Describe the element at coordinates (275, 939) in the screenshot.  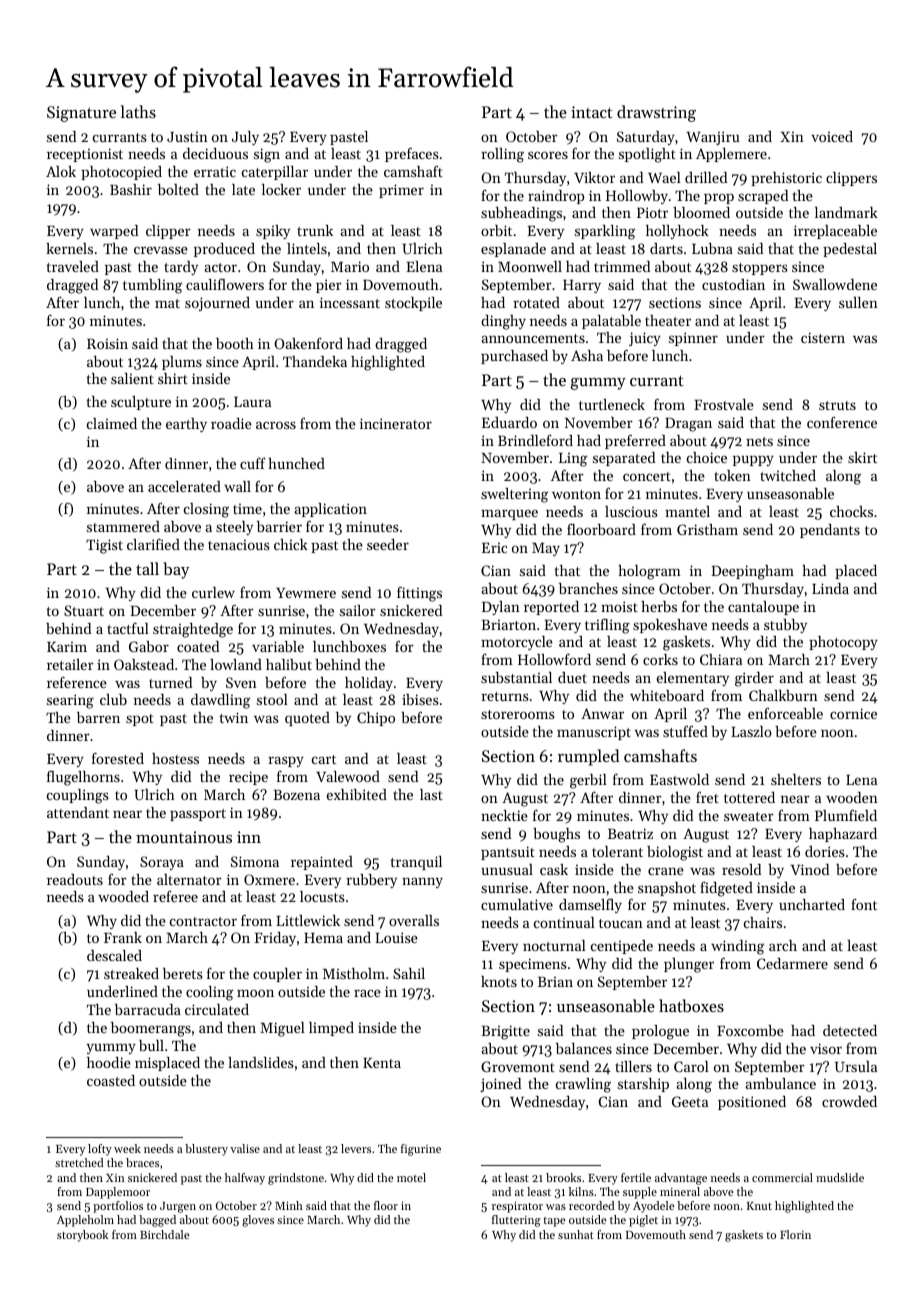
I see `Friday` at that location.
